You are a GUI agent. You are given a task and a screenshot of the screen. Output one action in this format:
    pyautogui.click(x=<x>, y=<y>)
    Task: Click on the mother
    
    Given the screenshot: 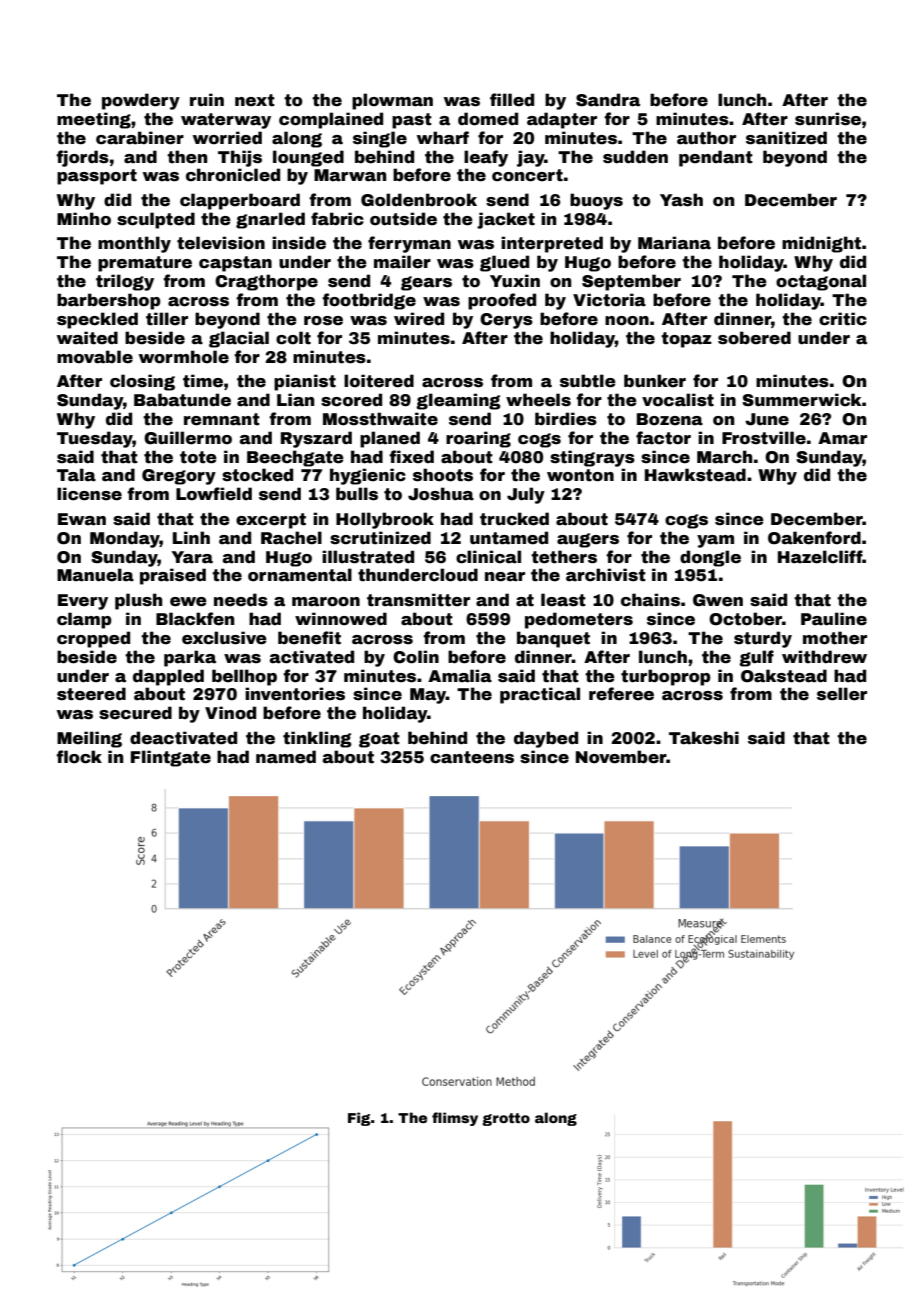 What is the action you would take?
    pyautogui.click(x=835, y=638)
